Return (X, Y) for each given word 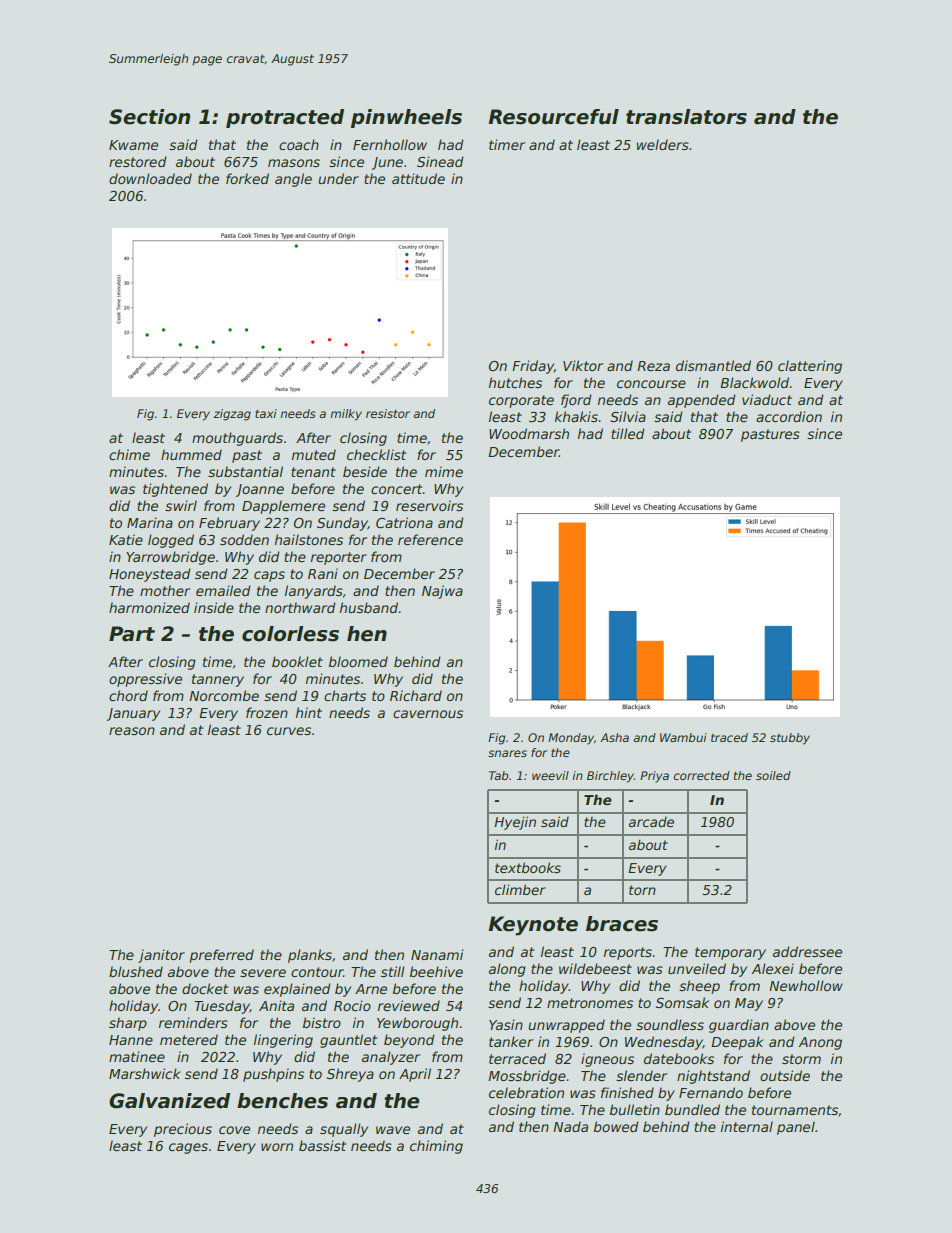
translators (686, 117)
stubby (790, 739)
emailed (223, 590)
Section (149, 117)
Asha (614, 737)
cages (188, 1148)
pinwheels (406, 118)
